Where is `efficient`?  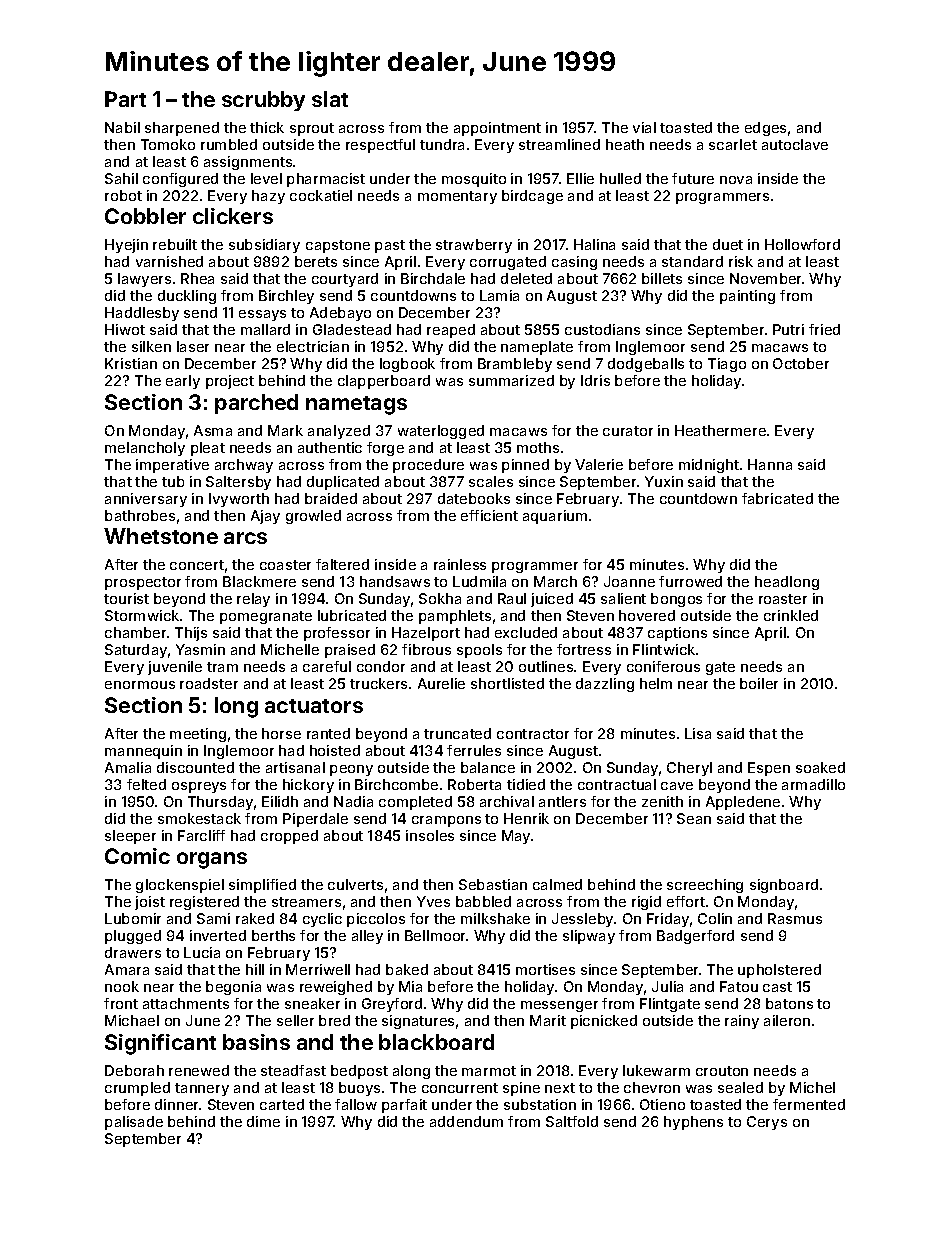
efficient is located at coordinates (489, 515).
